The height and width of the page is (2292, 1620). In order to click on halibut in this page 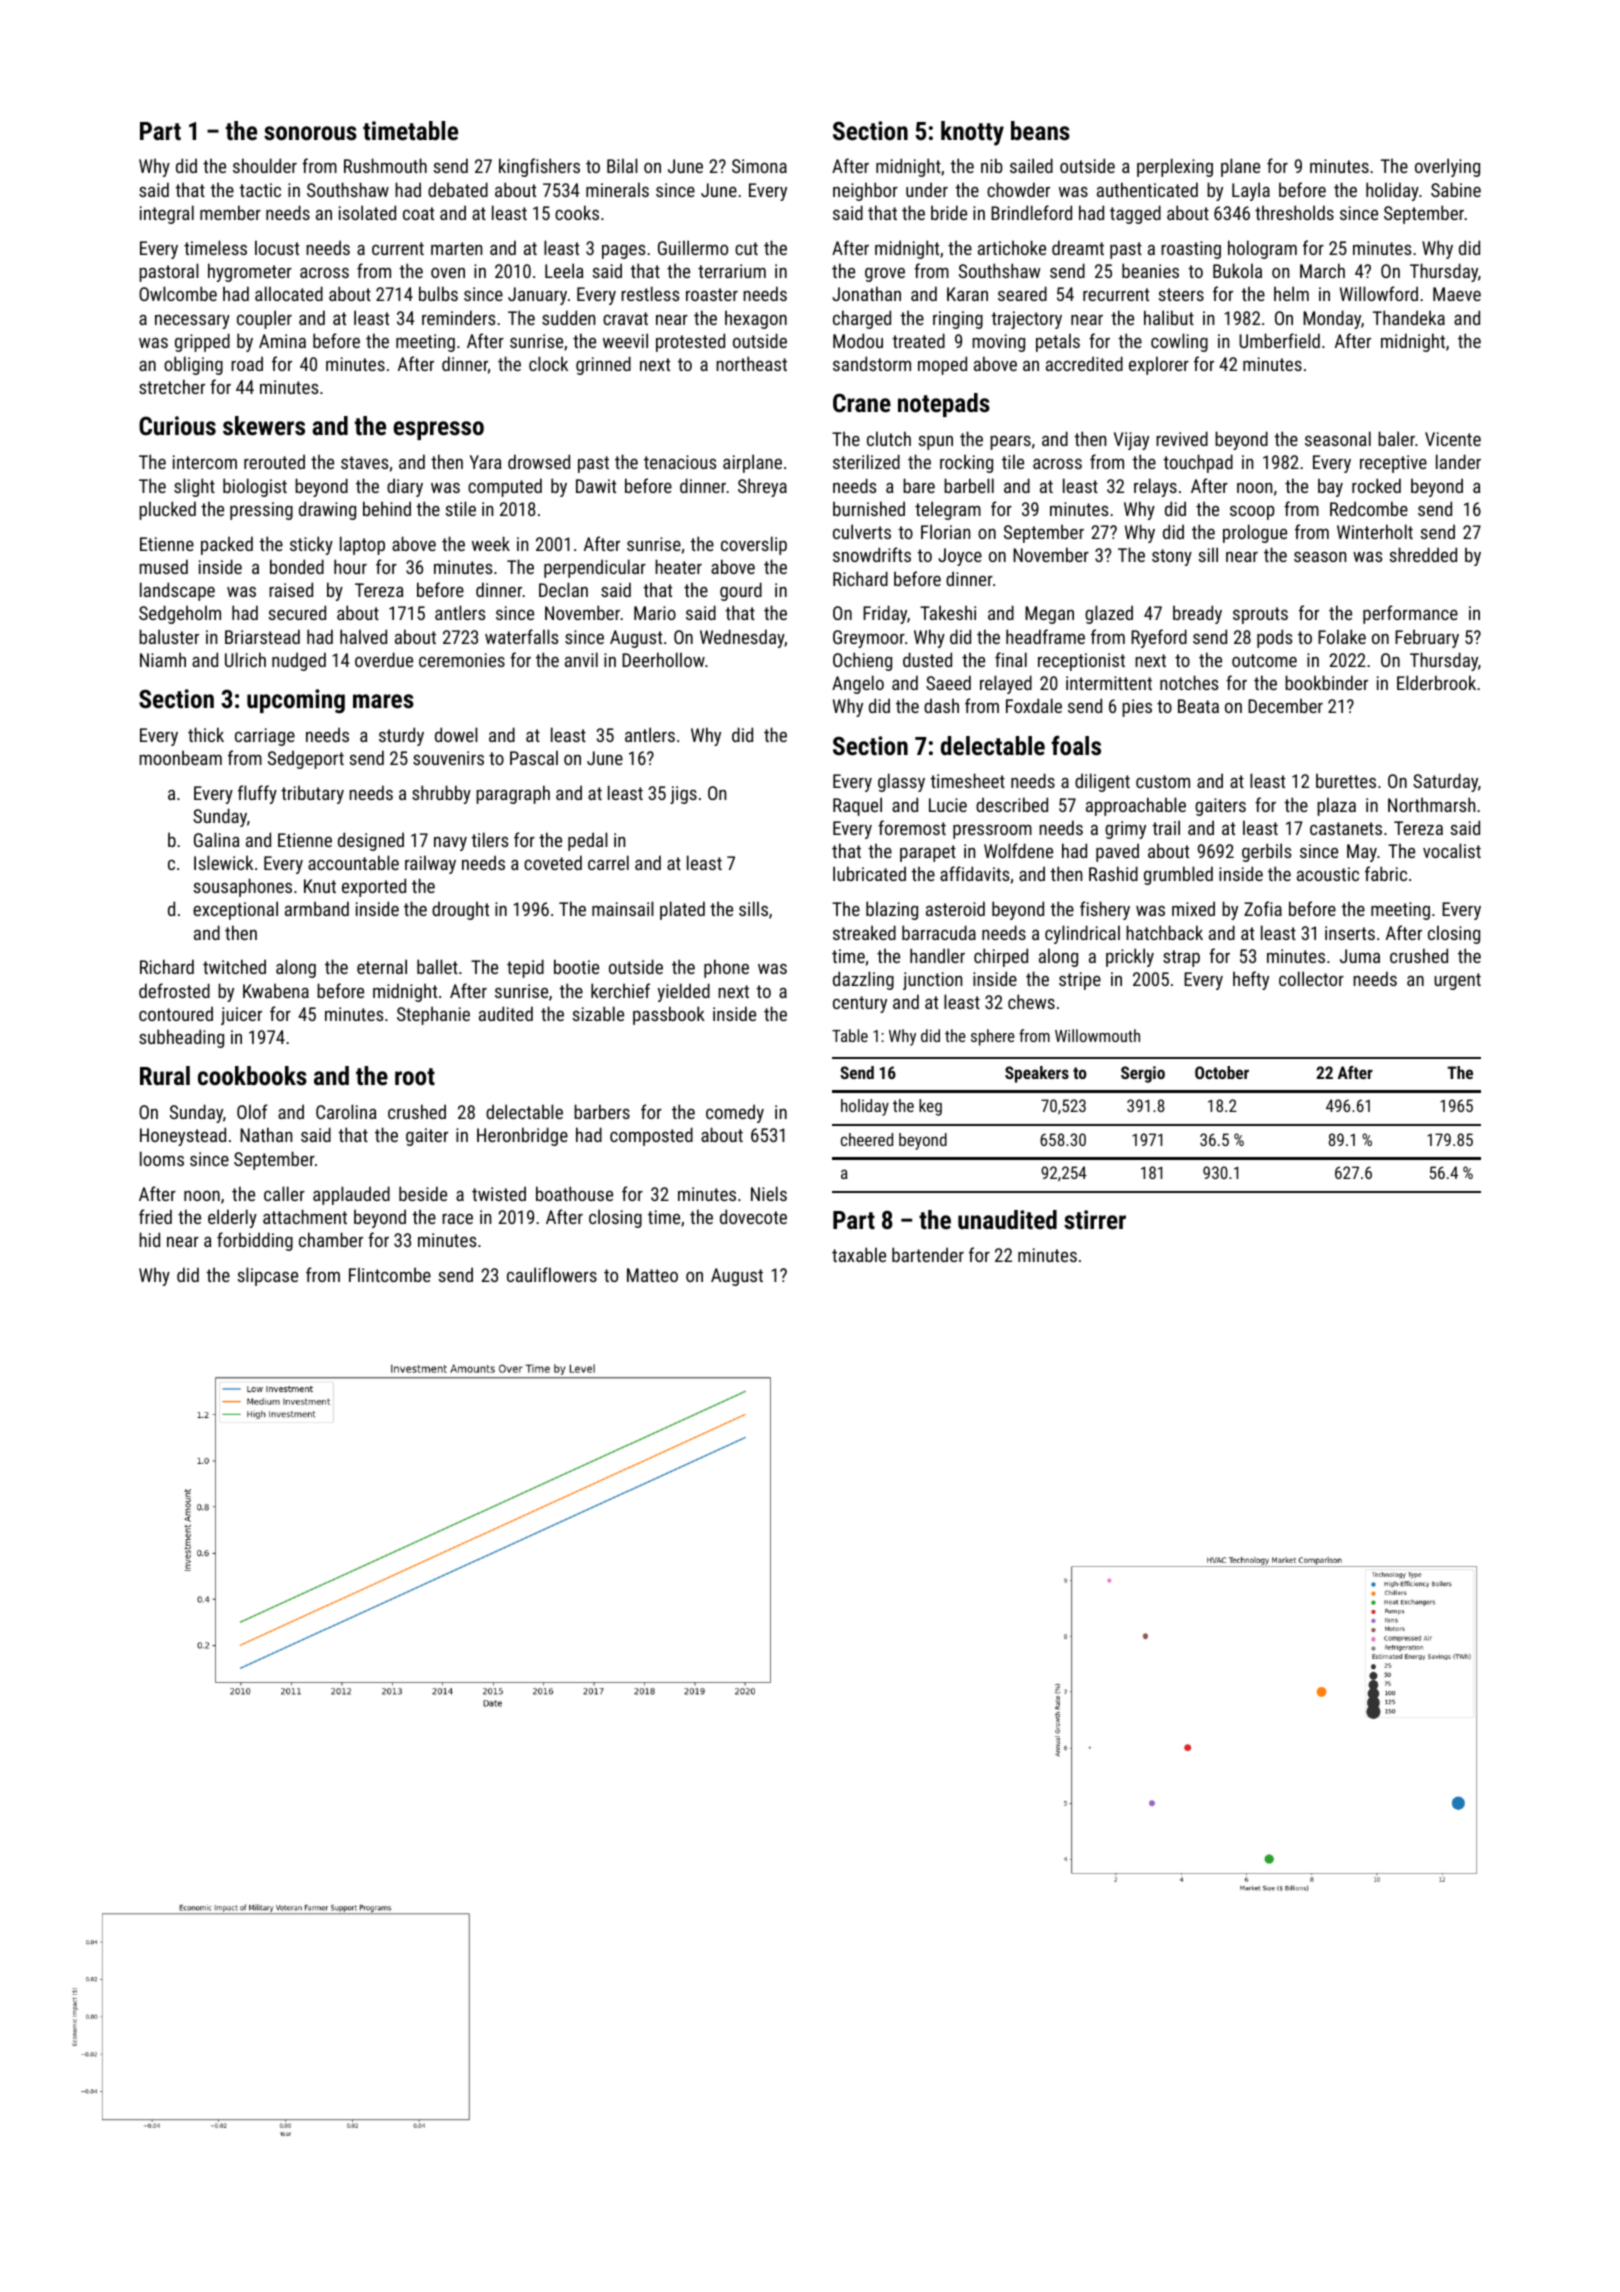, I will do `click(1169, 317)`.
